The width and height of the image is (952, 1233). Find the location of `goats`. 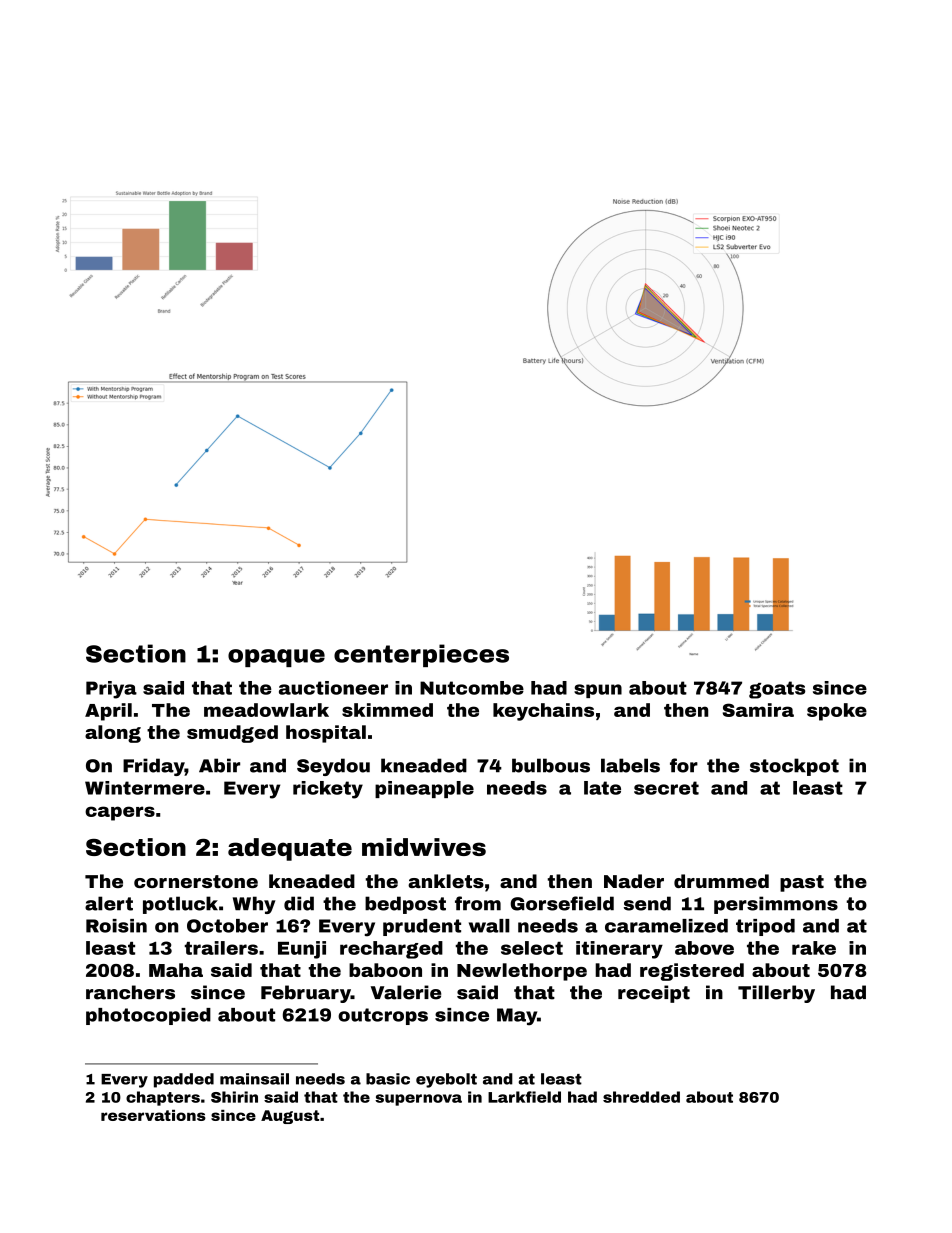

goats is located at coordinates (777, 690).
